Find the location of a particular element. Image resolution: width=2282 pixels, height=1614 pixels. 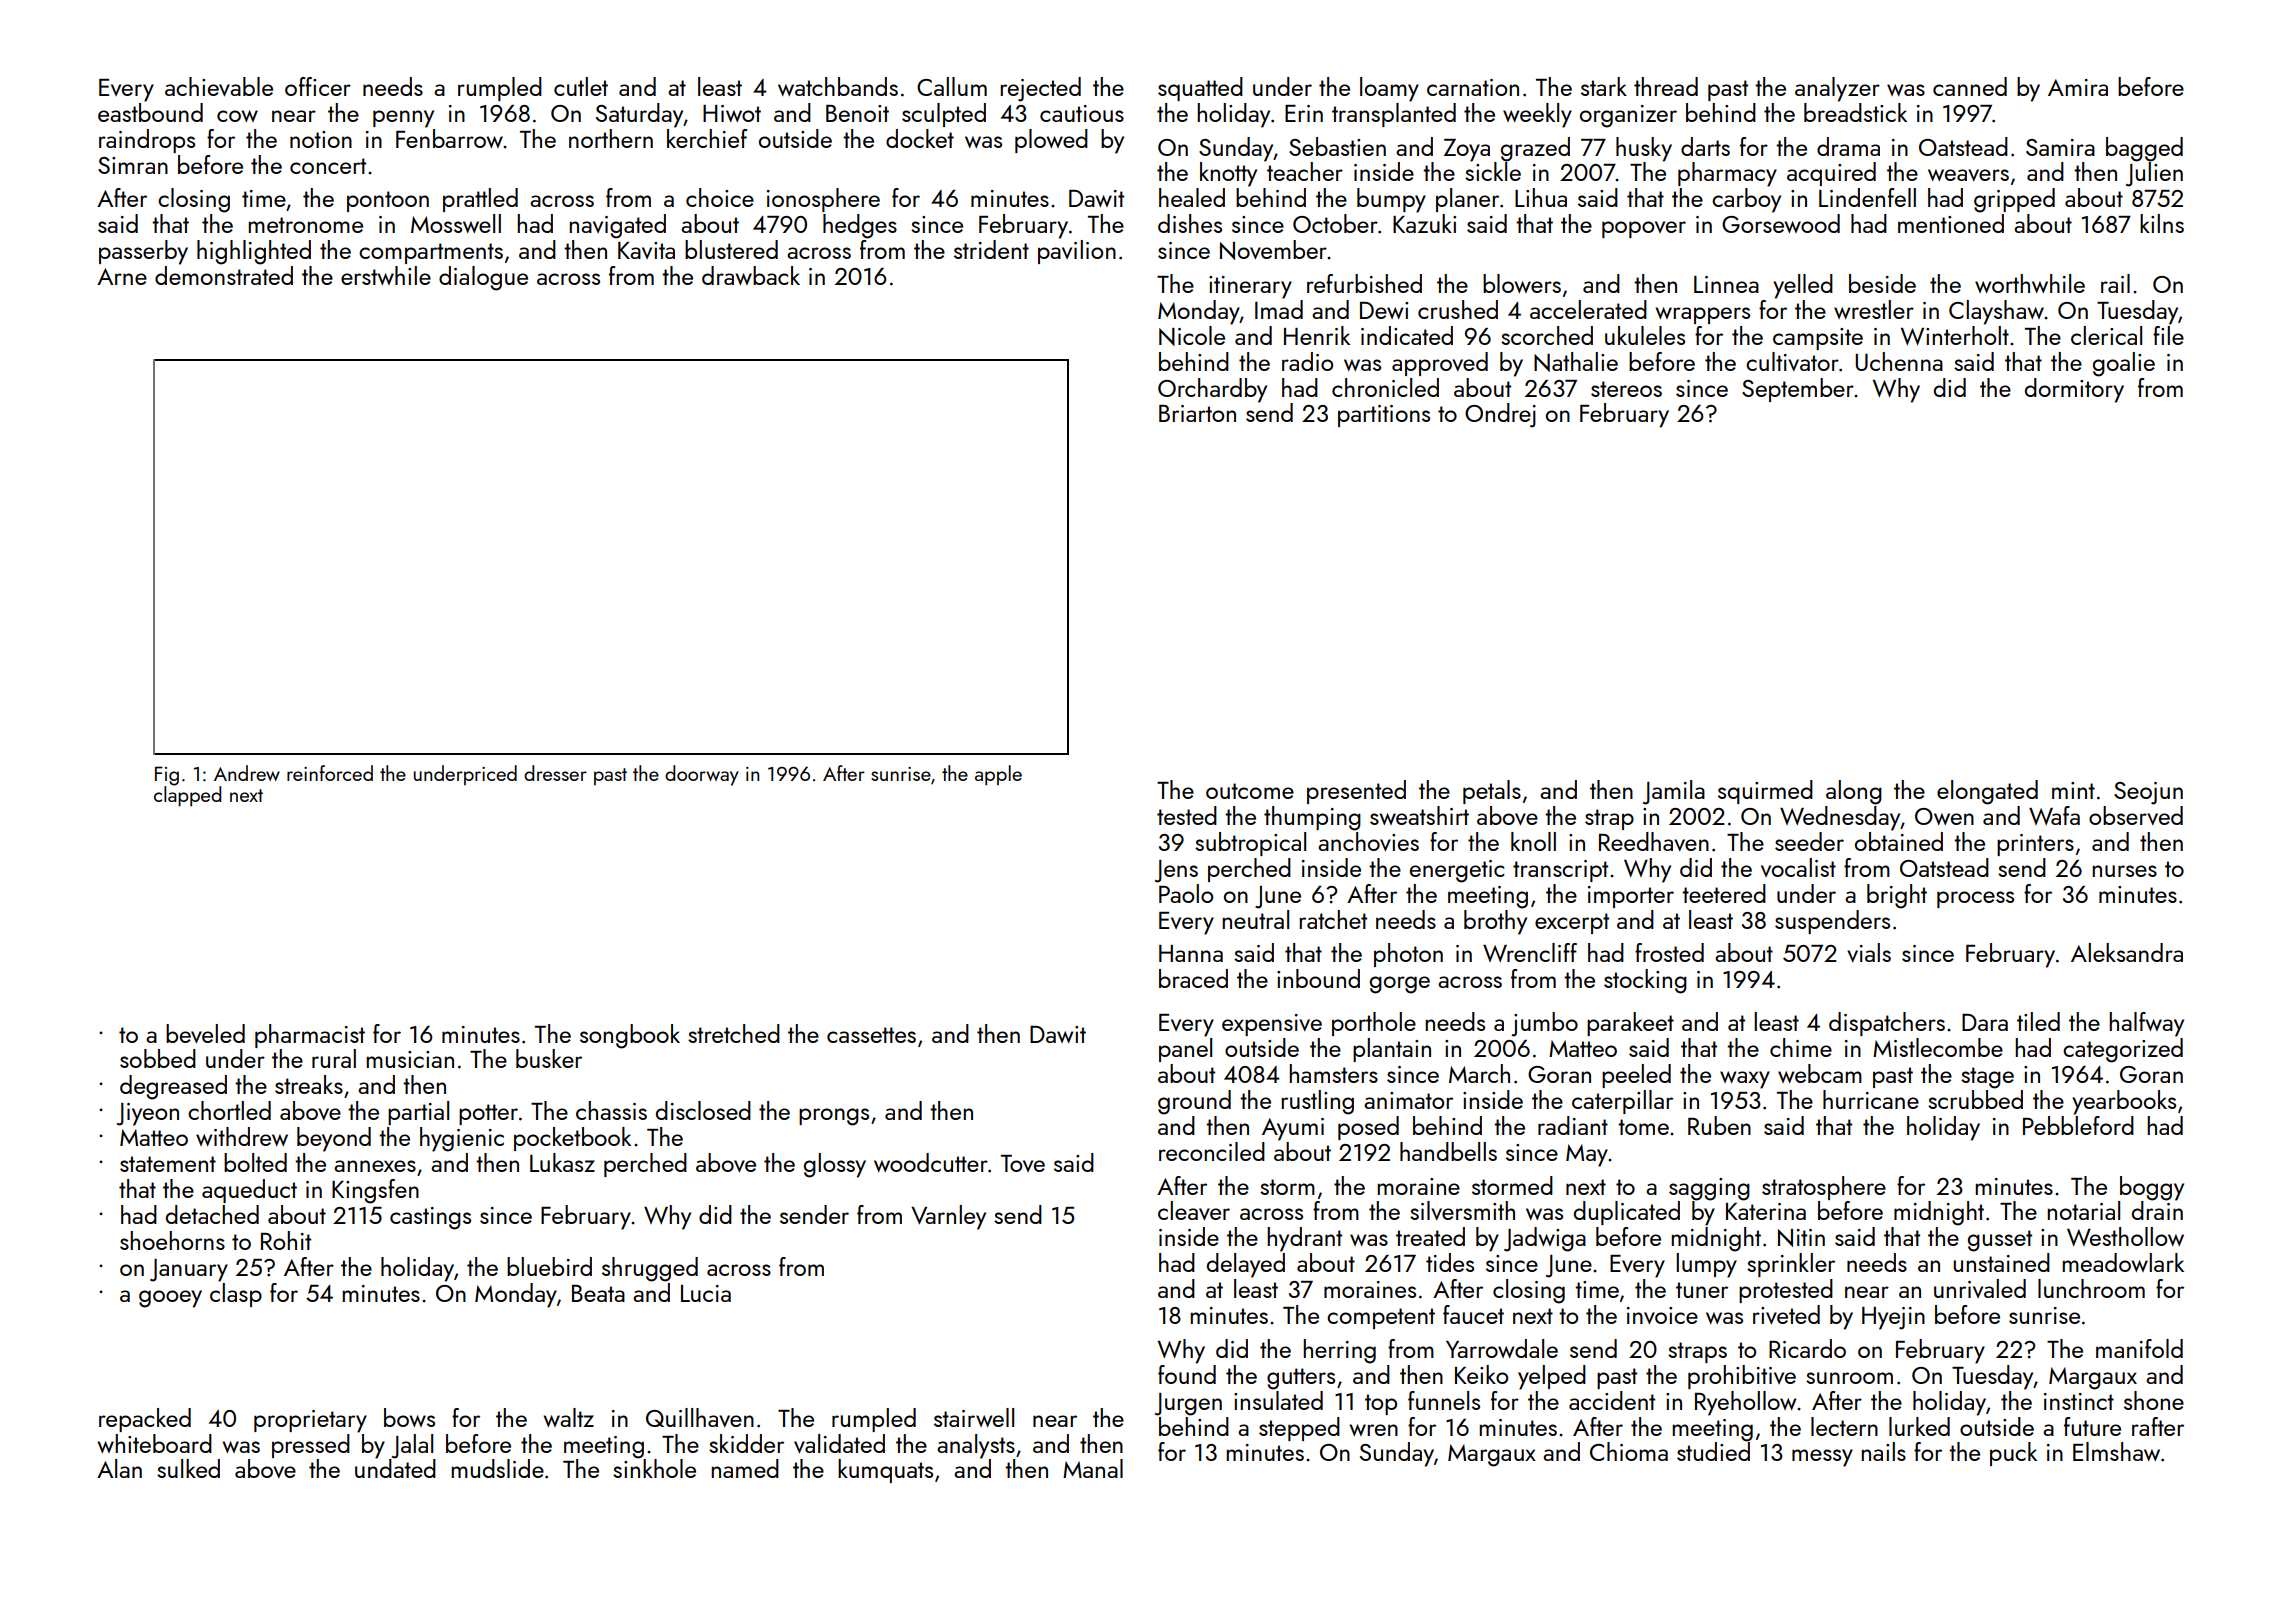

ratchet is located at coordinates (1333, 919).
